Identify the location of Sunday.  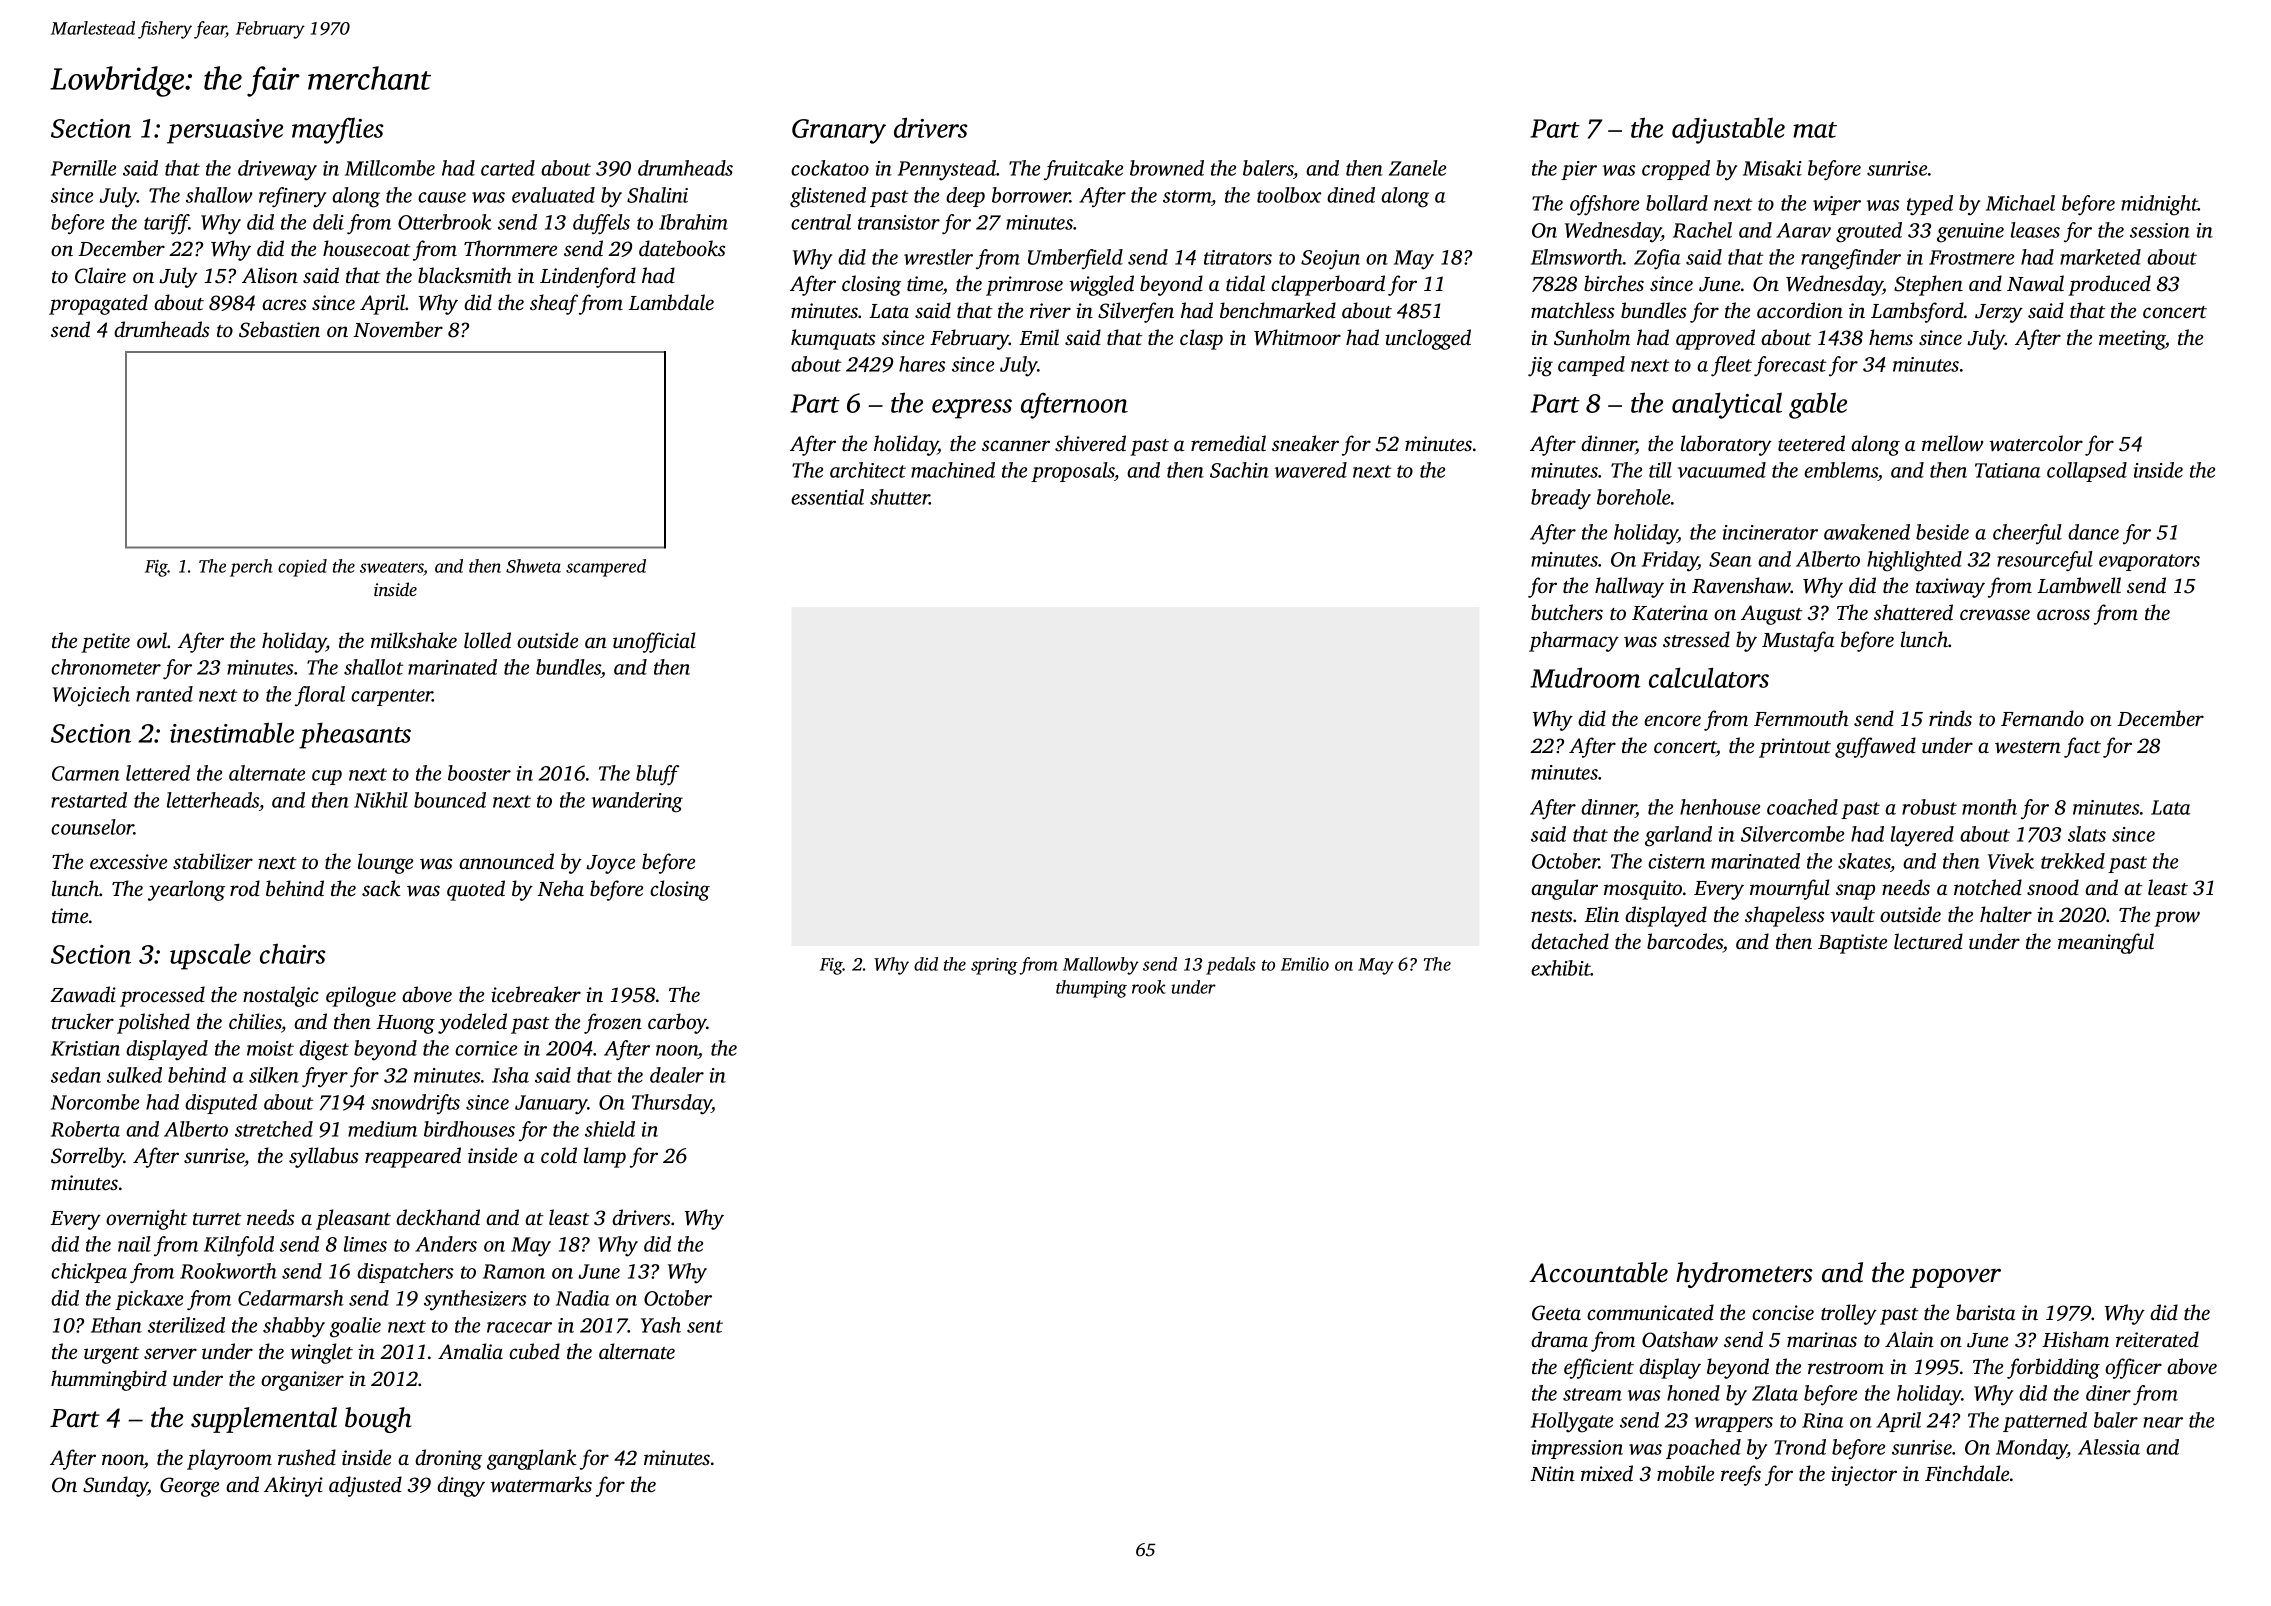
(115, 1486).
